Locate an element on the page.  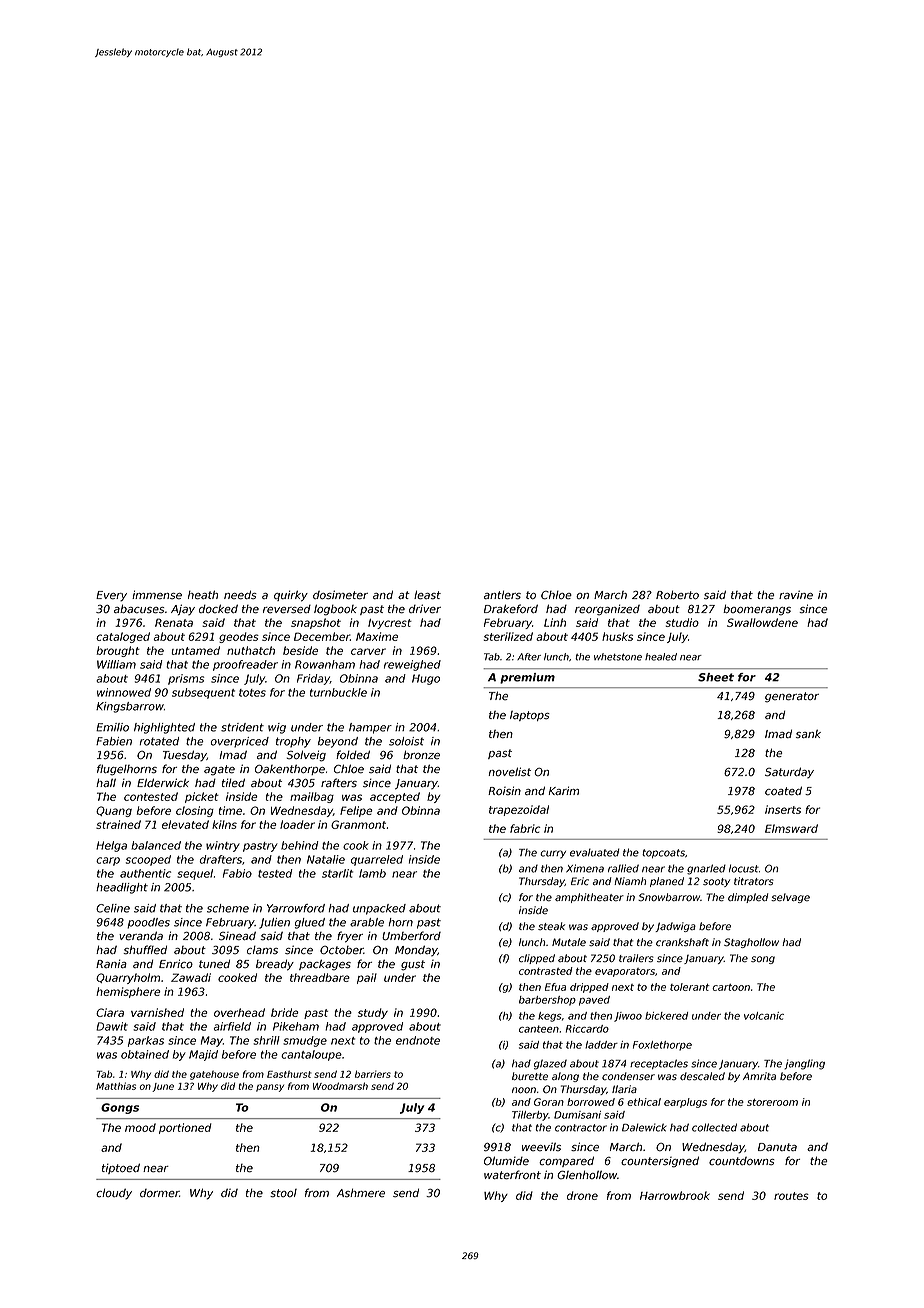
dormer is located at coordinates (159, 1193).
